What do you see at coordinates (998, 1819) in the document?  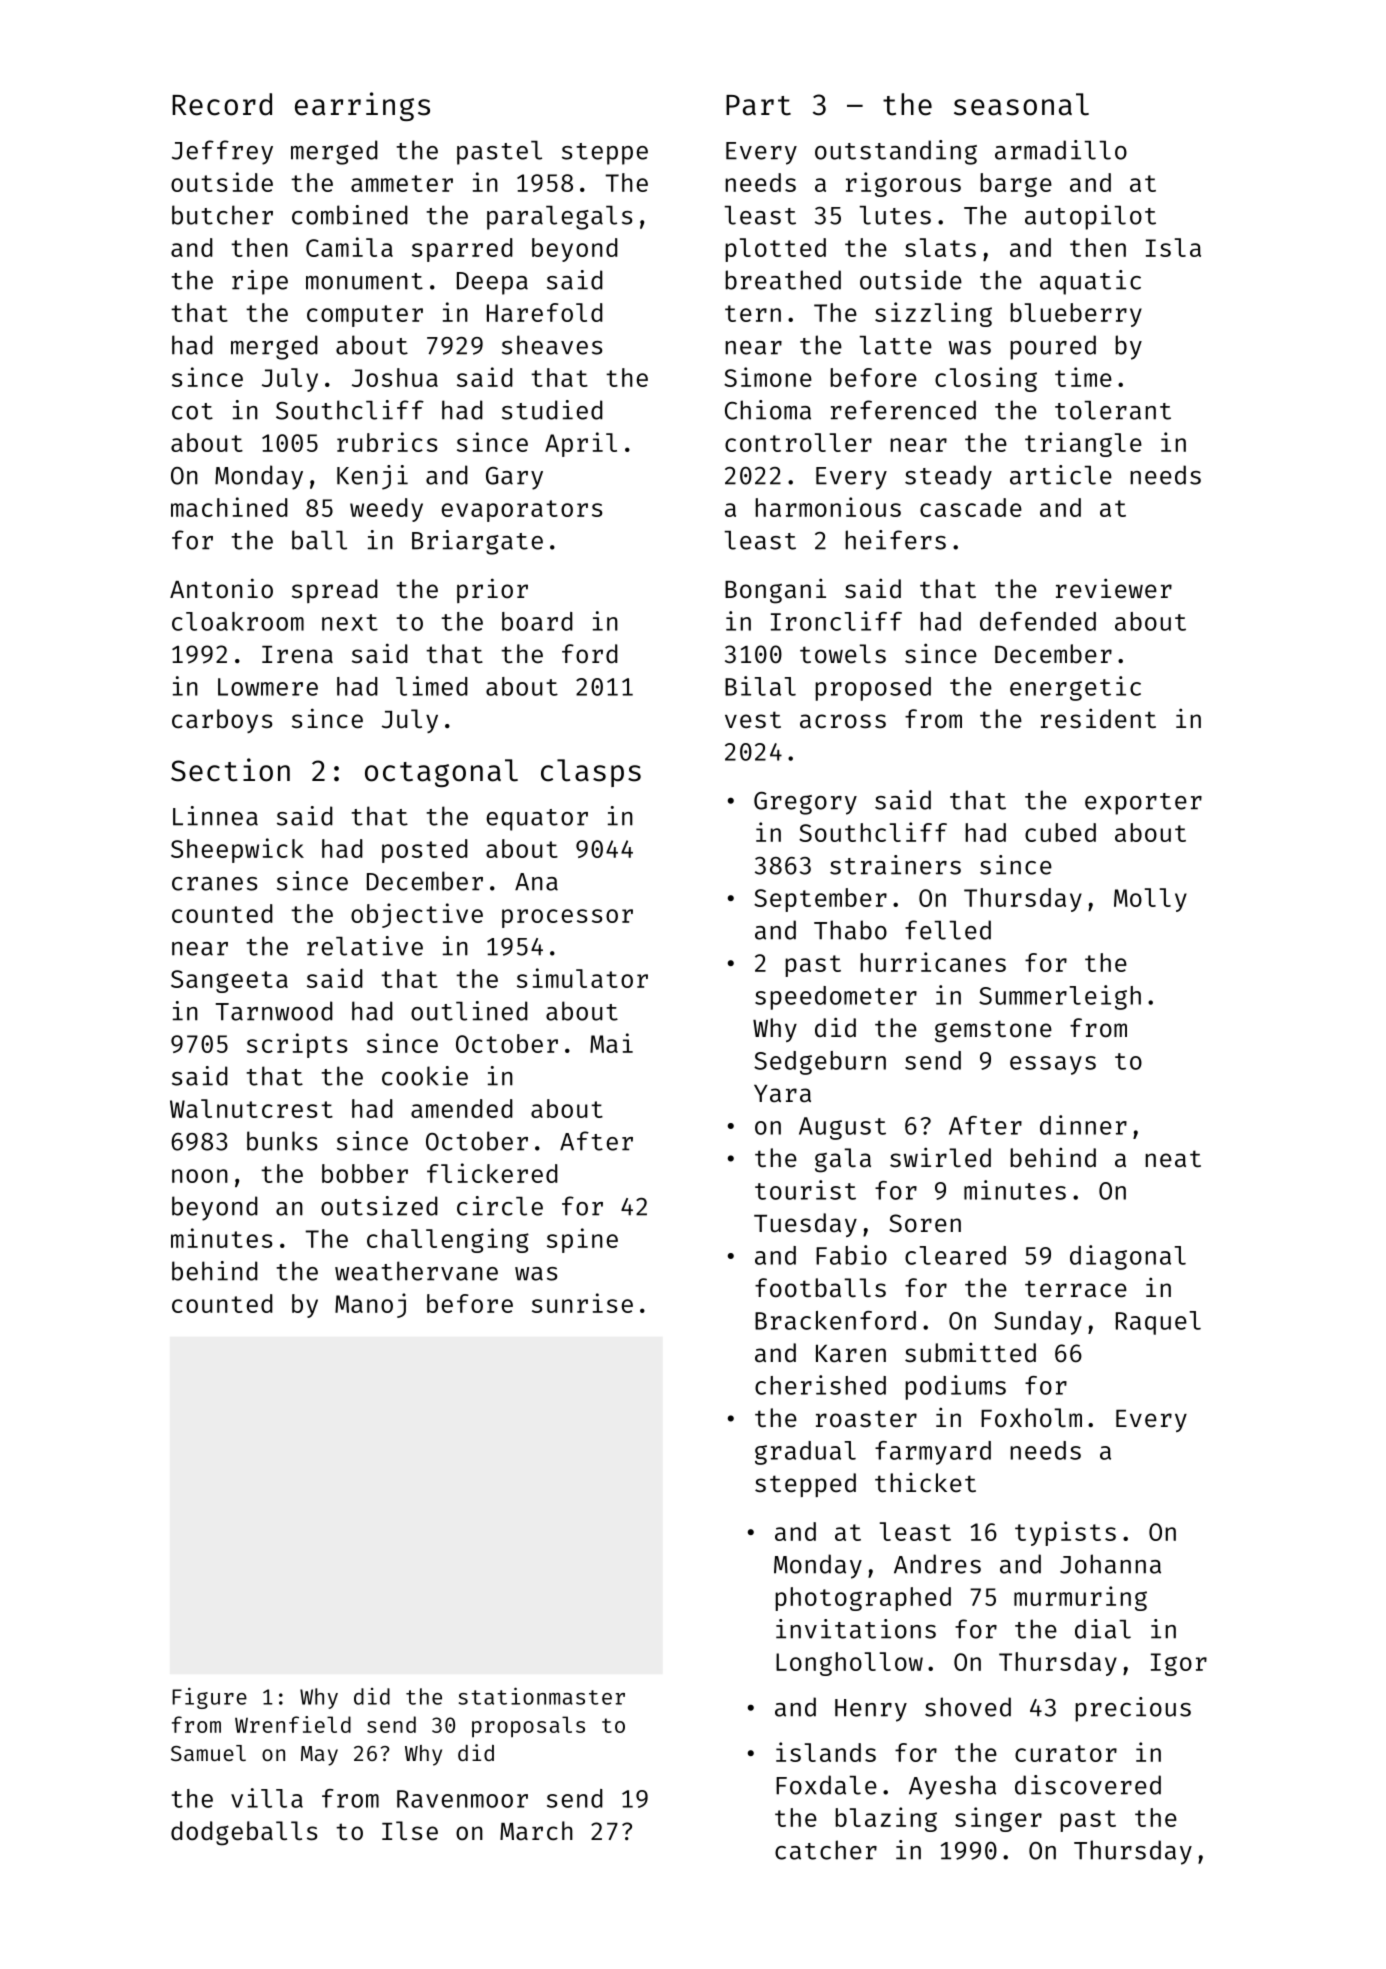 I see `singer` at bounding box center [998, 1819].
